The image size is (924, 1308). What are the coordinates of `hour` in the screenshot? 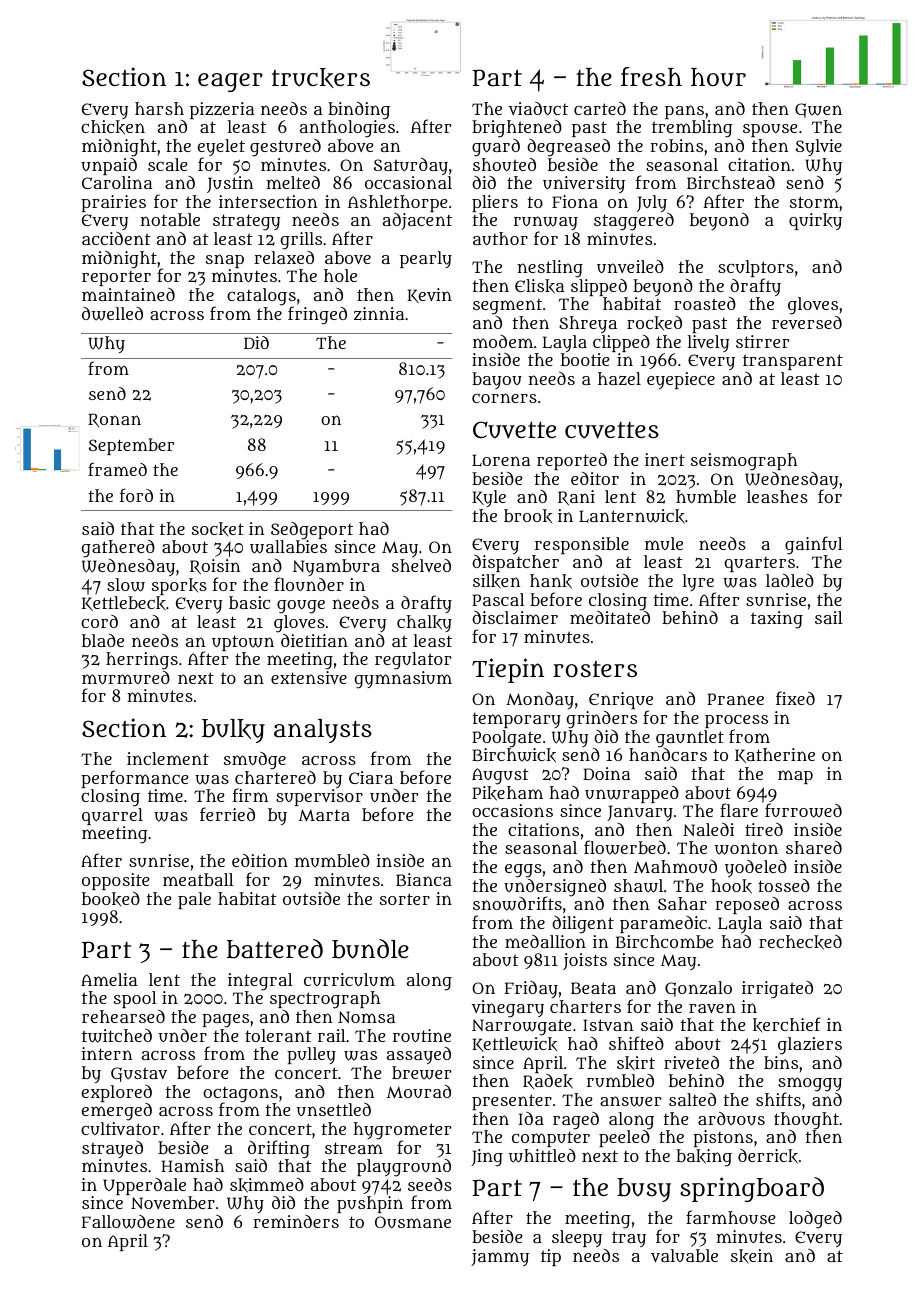 It's located at (718, 77).
